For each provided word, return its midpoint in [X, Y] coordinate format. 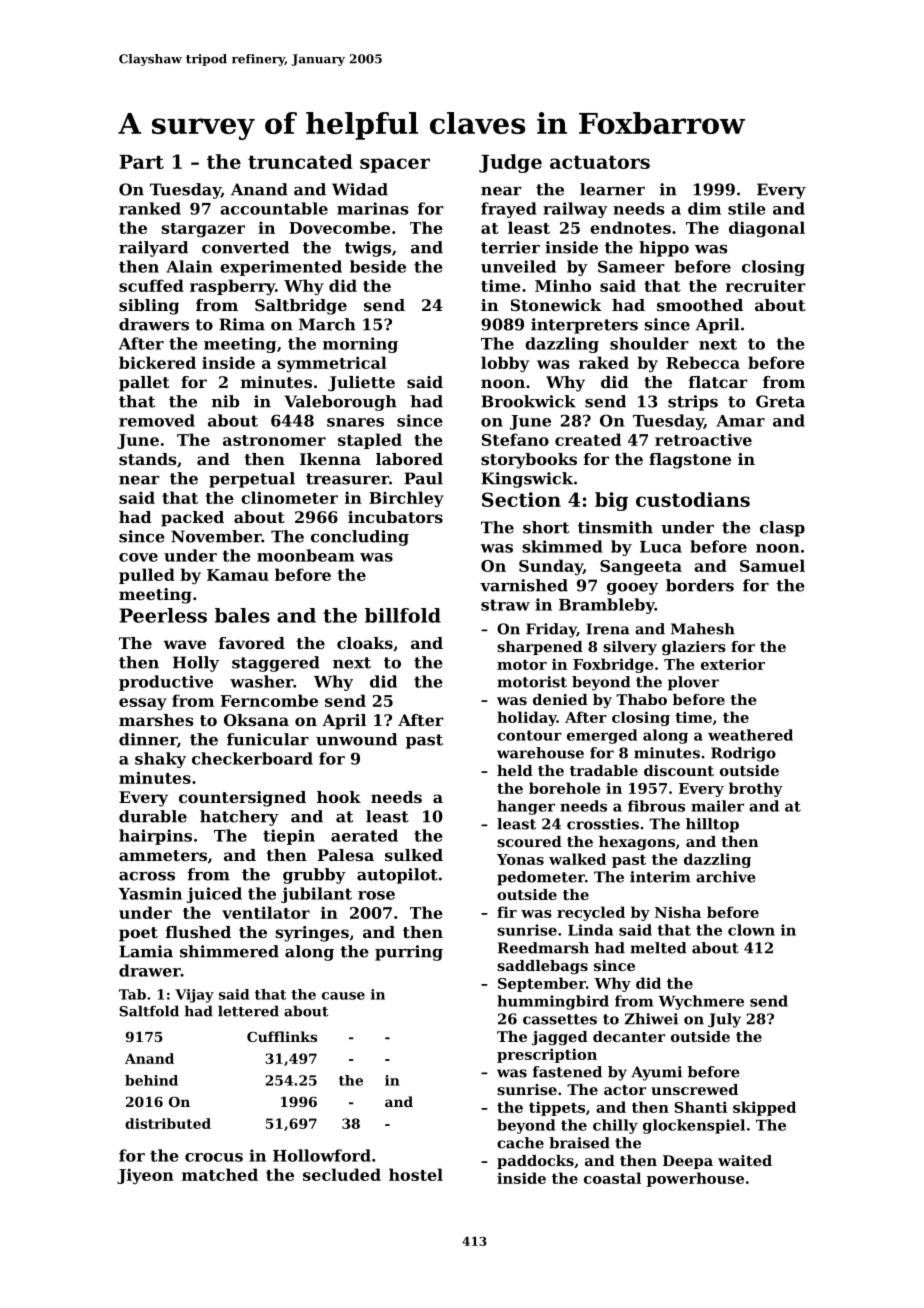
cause [343, 996]
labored [409, 459]
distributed [168, 1123]
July [724, 1020]
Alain [189, 266]
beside [378, 266]
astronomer [274, 440]
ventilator [266, 912]
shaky [160, 760]
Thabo [641, 699]
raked [604, 362]
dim [704, 208]
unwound [356, 739]
